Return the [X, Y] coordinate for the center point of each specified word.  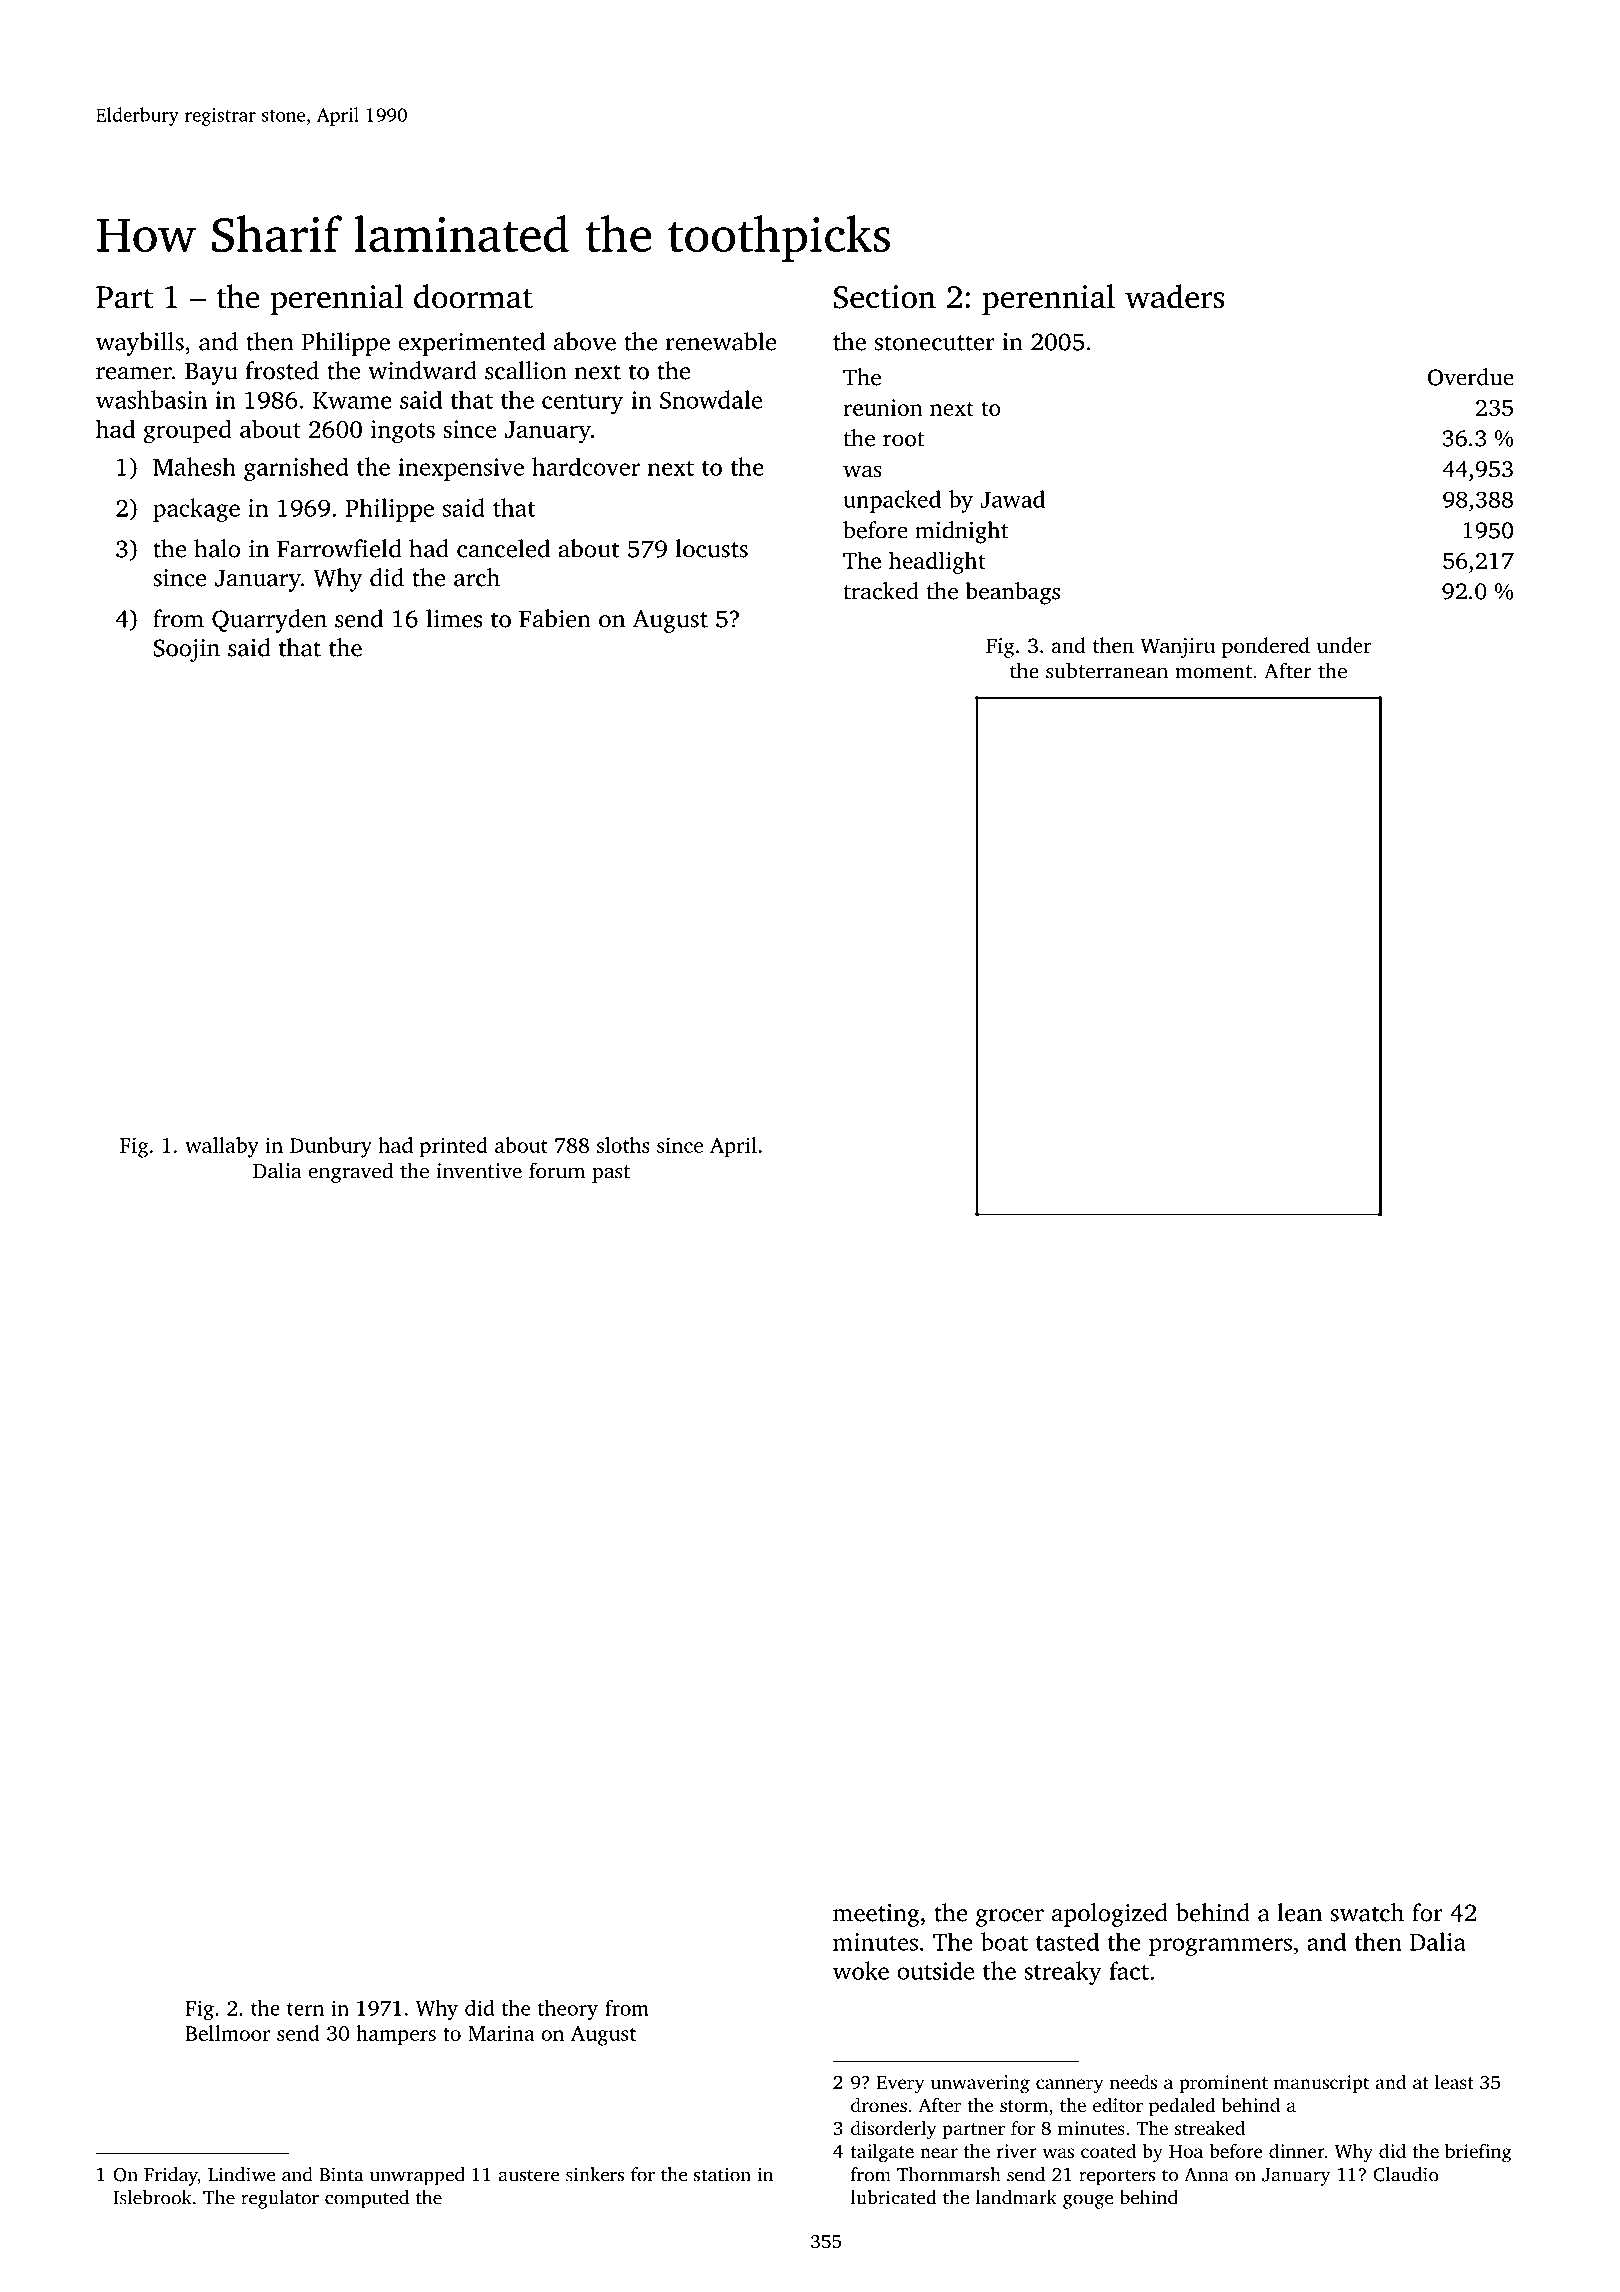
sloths [623, 1145]
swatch [1367, 1912]
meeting [876, 1915]
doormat [473, 296]
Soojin [186, 650]
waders [1174, 296]
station [722, 2174]
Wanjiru [1177, 648]
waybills [140, 344]
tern [305, 2009]
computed [367, 2199]
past [611, 1174]
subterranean [1107, 670]
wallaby [222, 1147]
